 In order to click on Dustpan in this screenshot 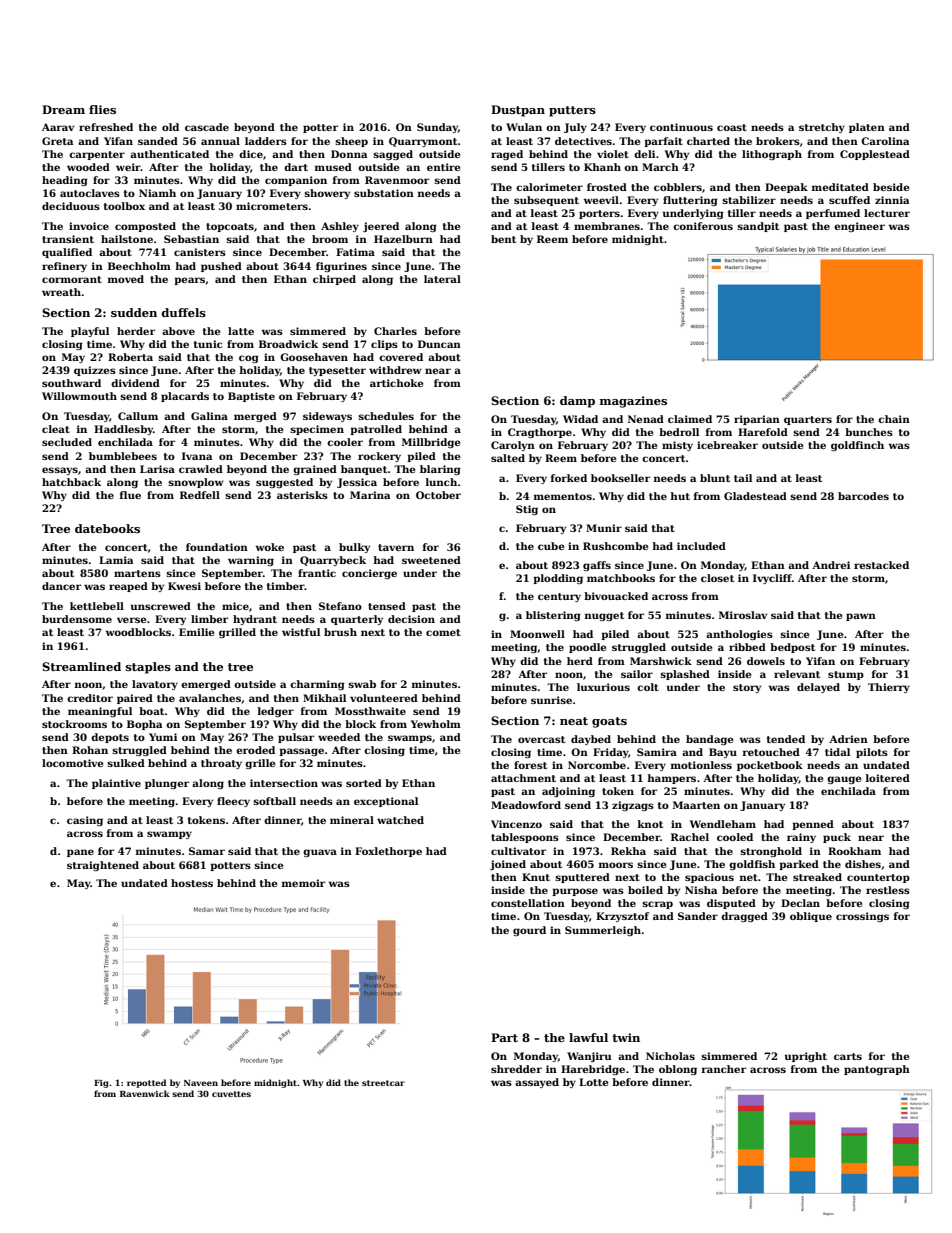, I will do `click(518, 111)`.
